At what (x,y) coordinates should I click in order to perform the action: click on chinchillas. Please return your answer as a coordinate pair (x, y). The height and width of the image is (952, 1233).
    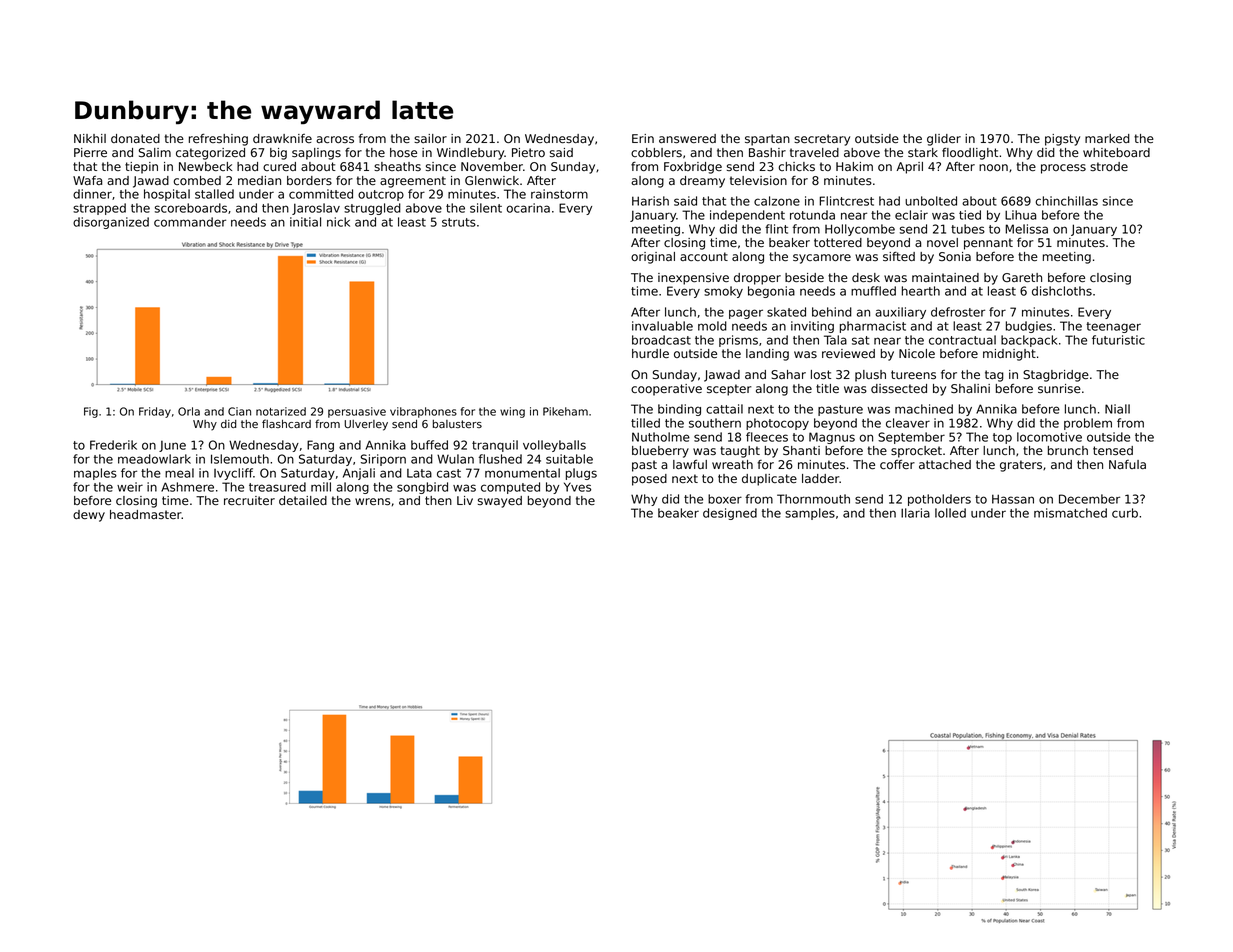
    Looking at the image, I should click on (1066, 201).
